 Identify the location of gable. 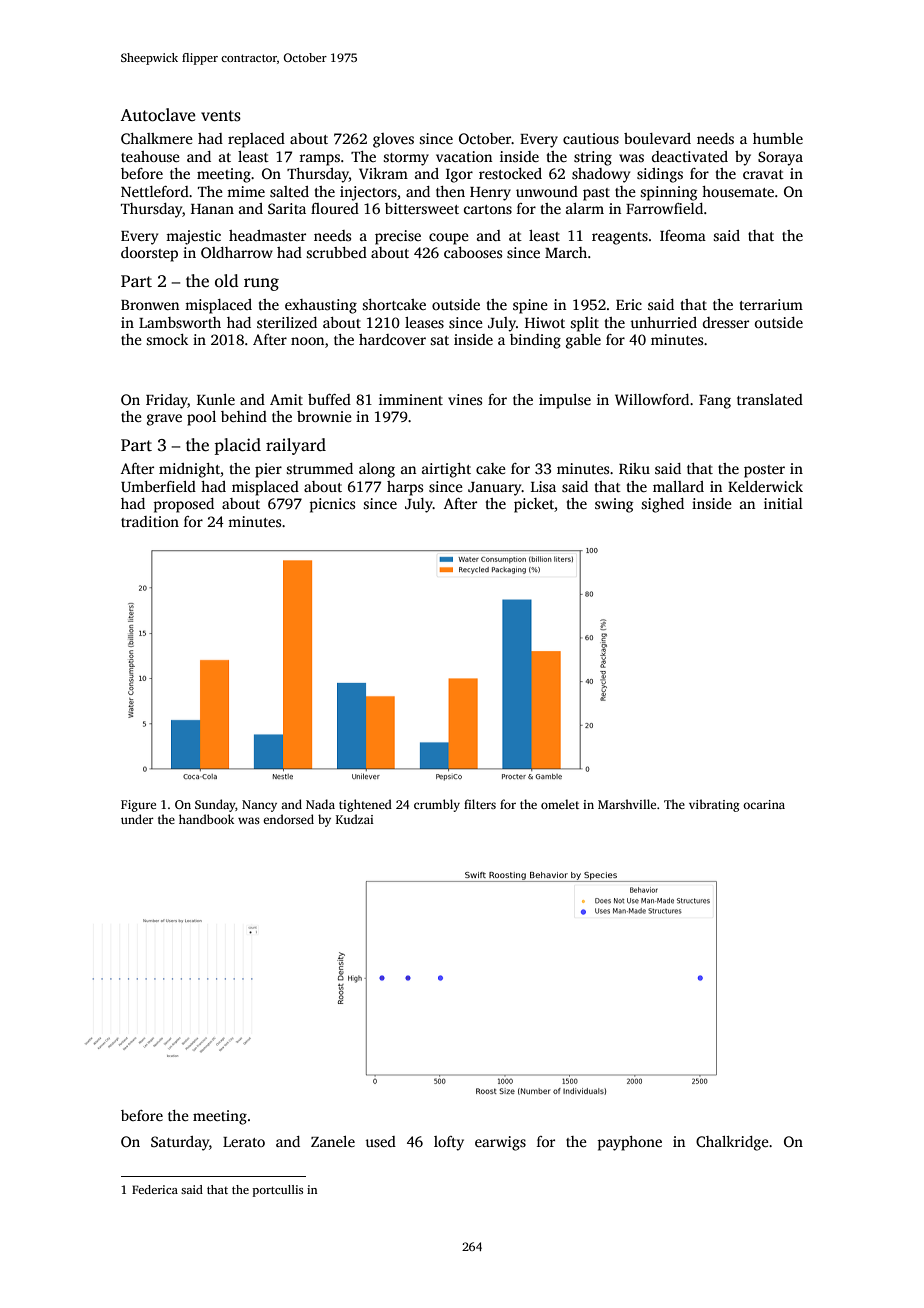
(583, 341).
